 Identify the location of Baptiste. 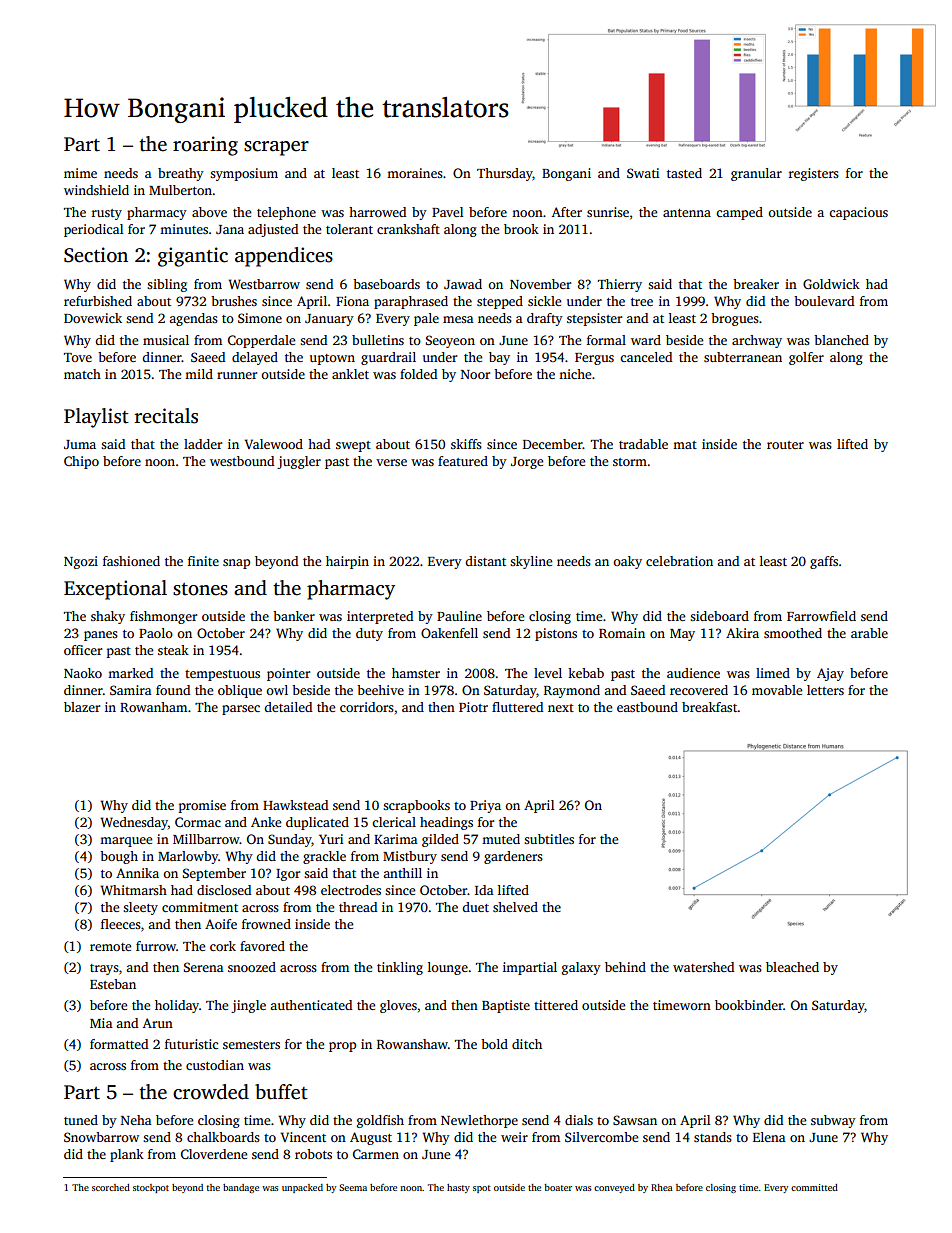
(506, 1006).
